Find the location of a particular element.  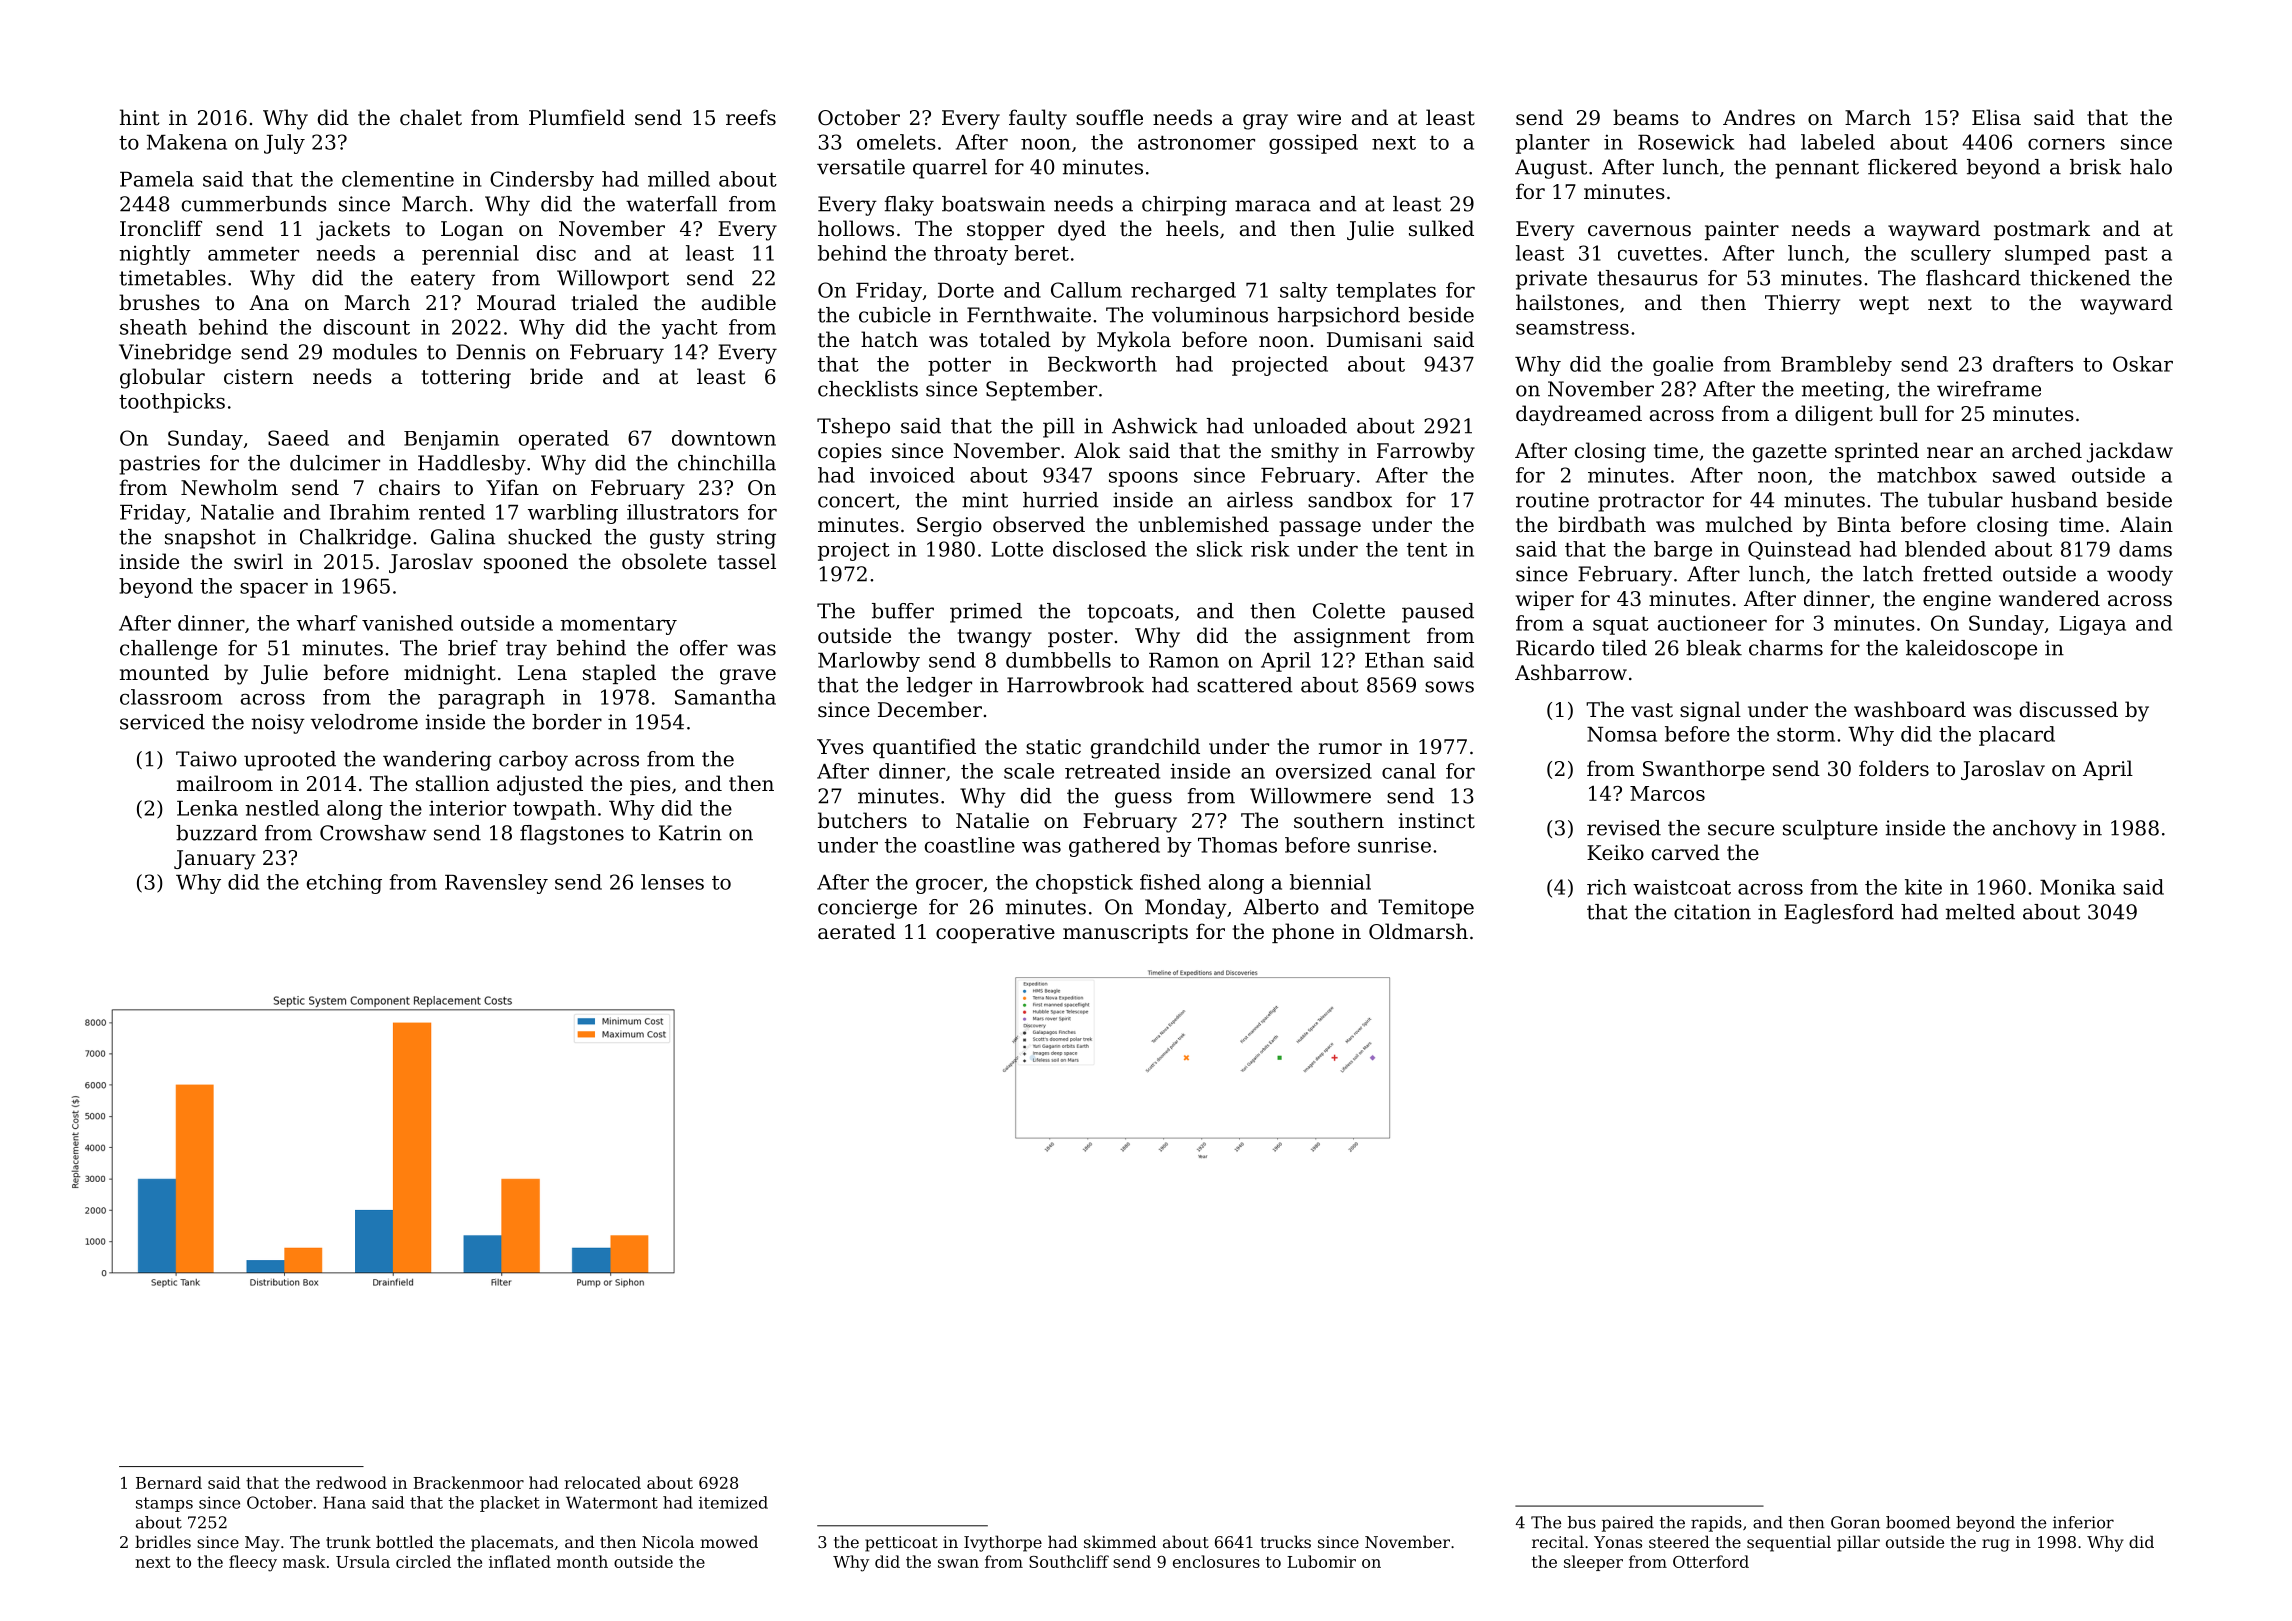

etching is located at coordinates (344, 884).
